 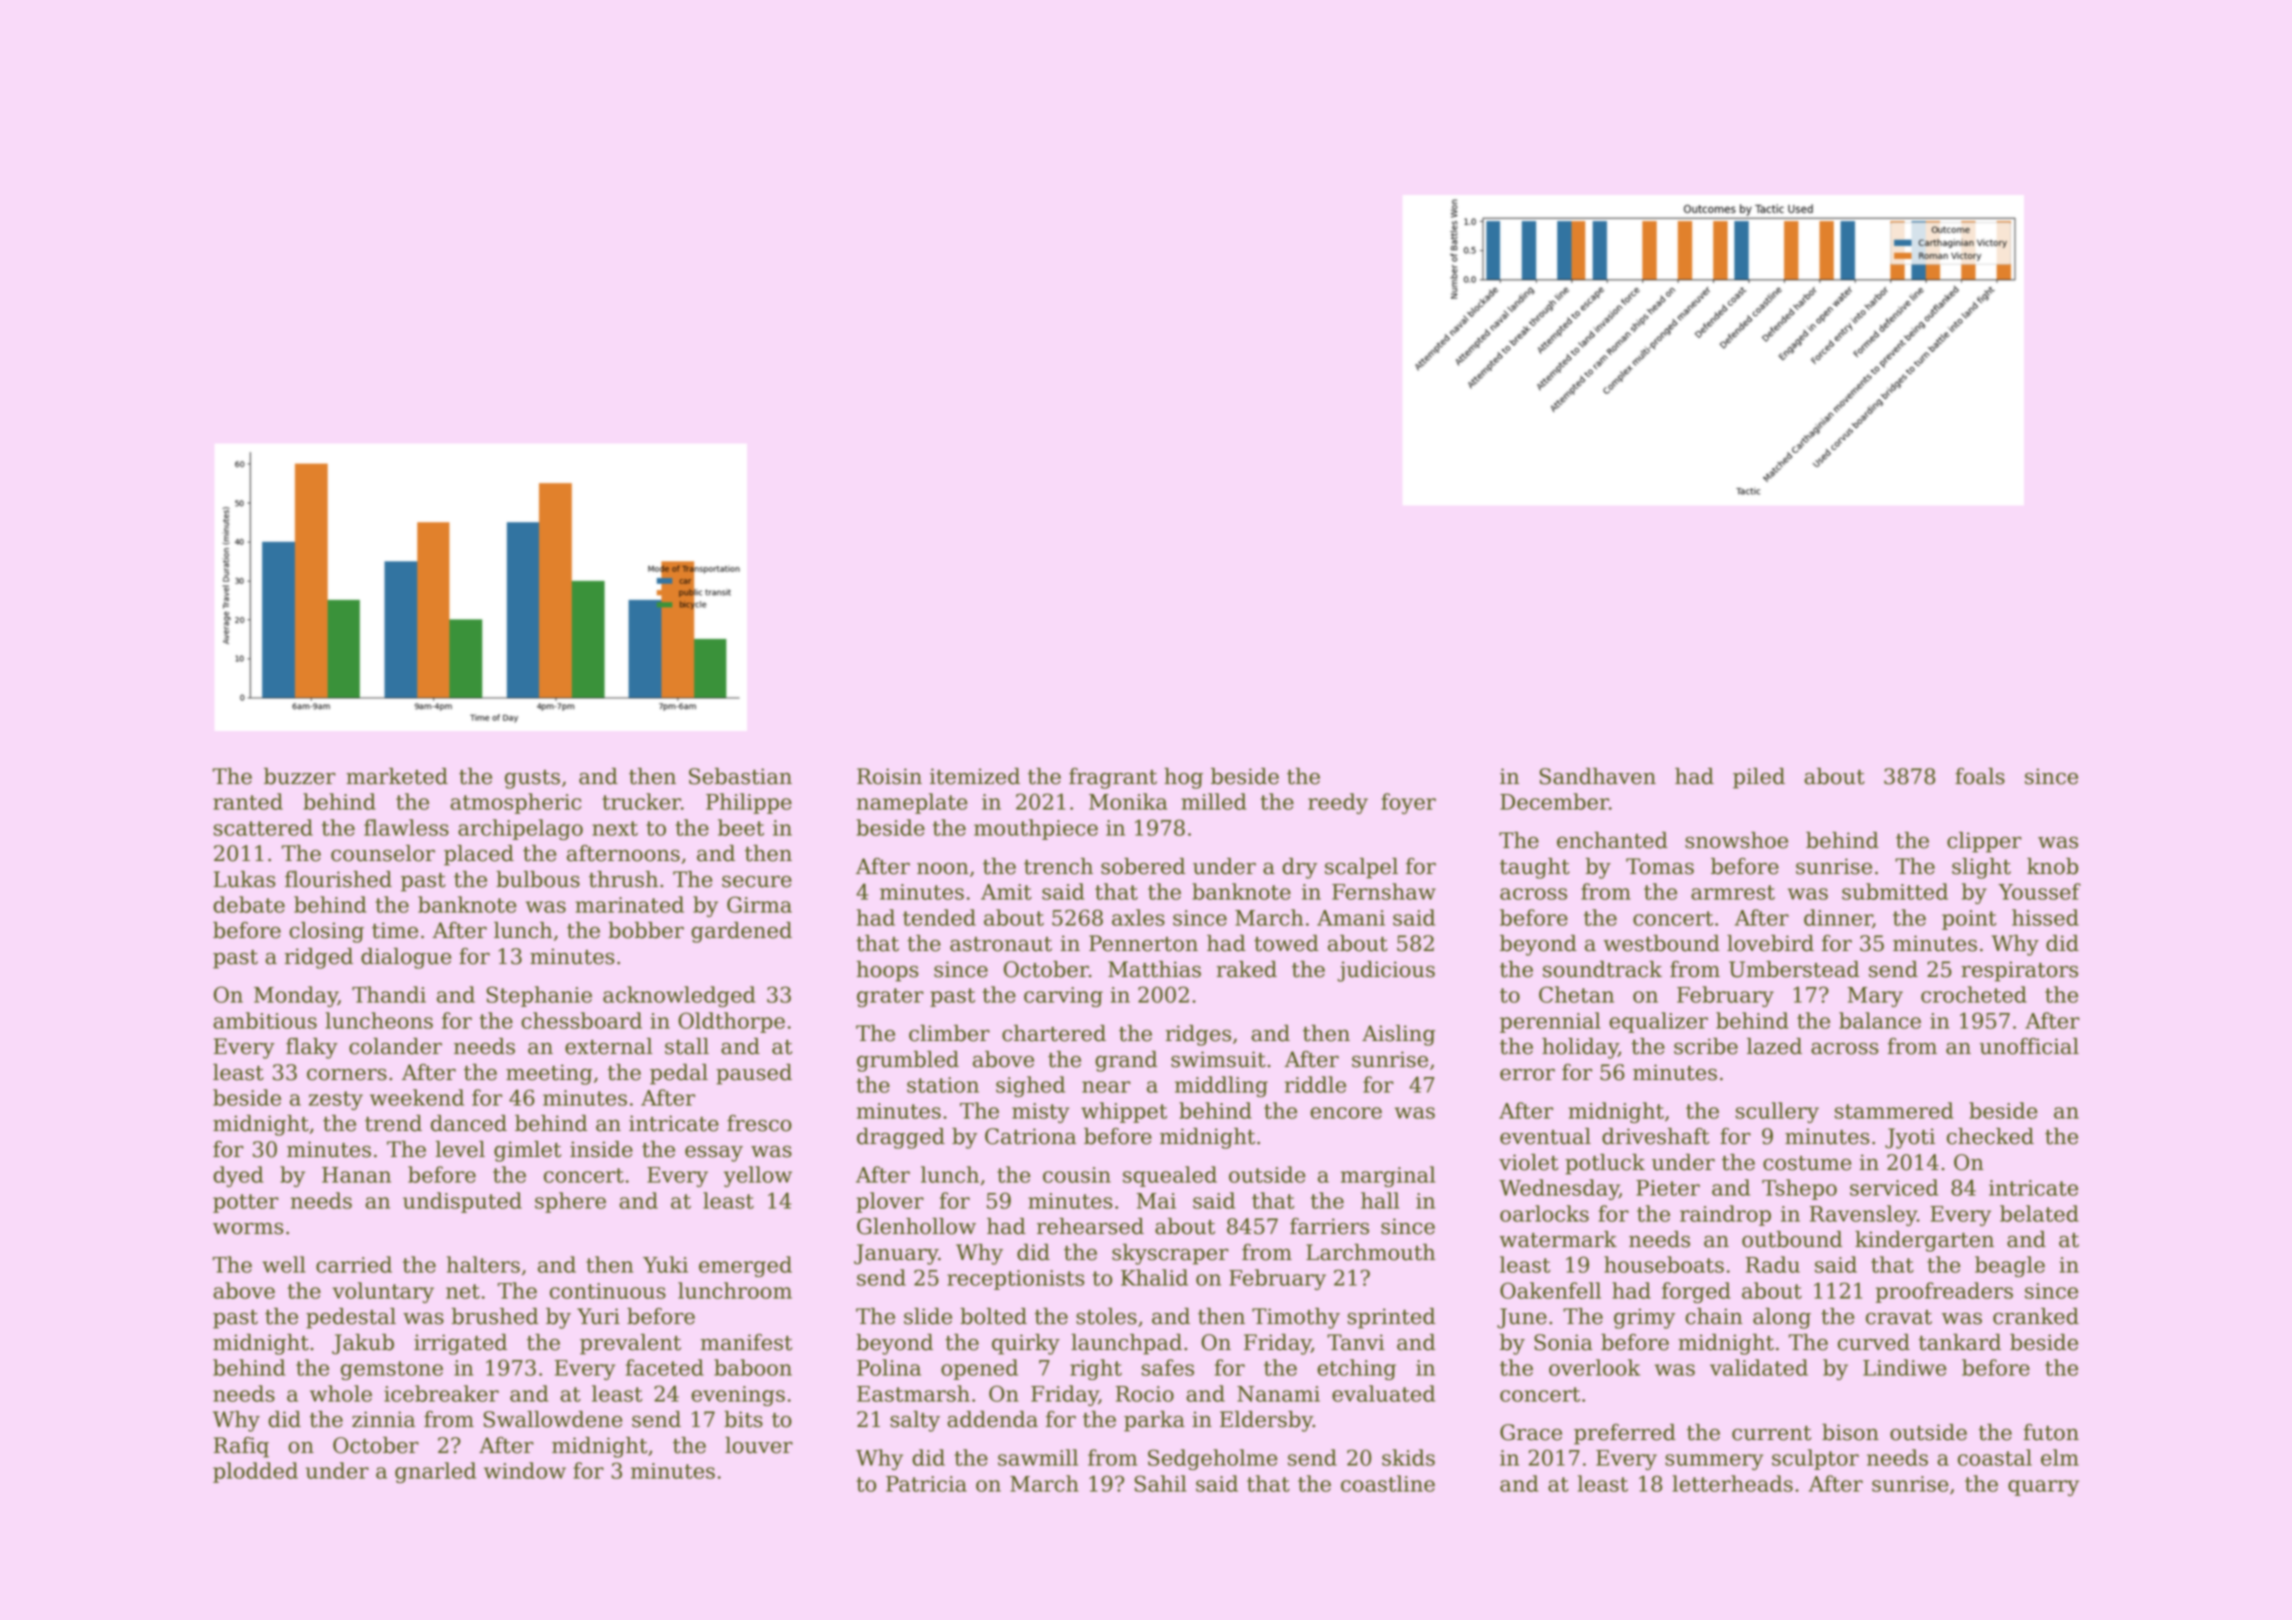 What do you see at coordinates (598, 1316) in the screenshot?
I see `Yuri` at bounding box center [598, 1316].
